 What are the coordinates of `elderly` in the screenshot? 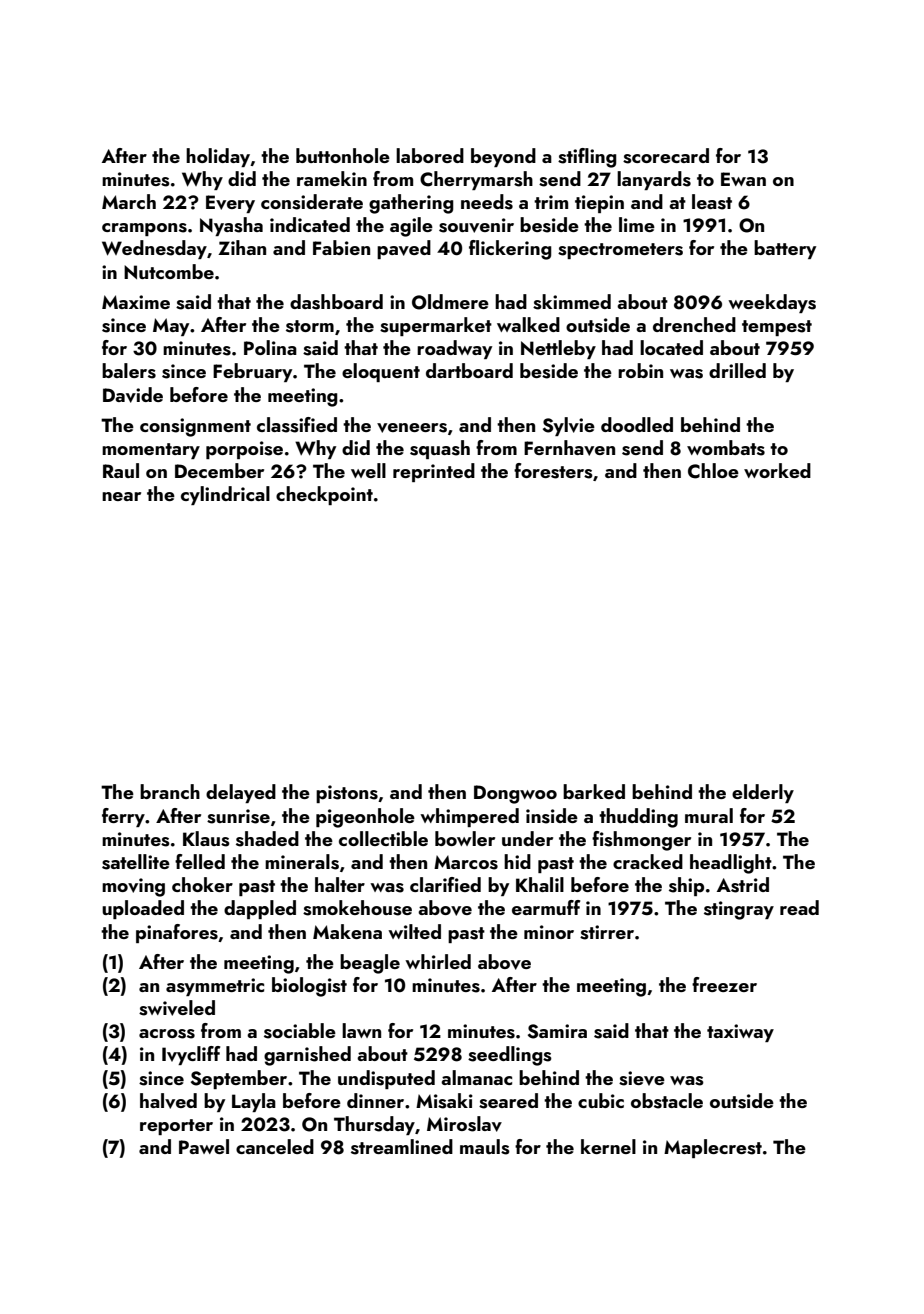 It's located at (763, 793).
